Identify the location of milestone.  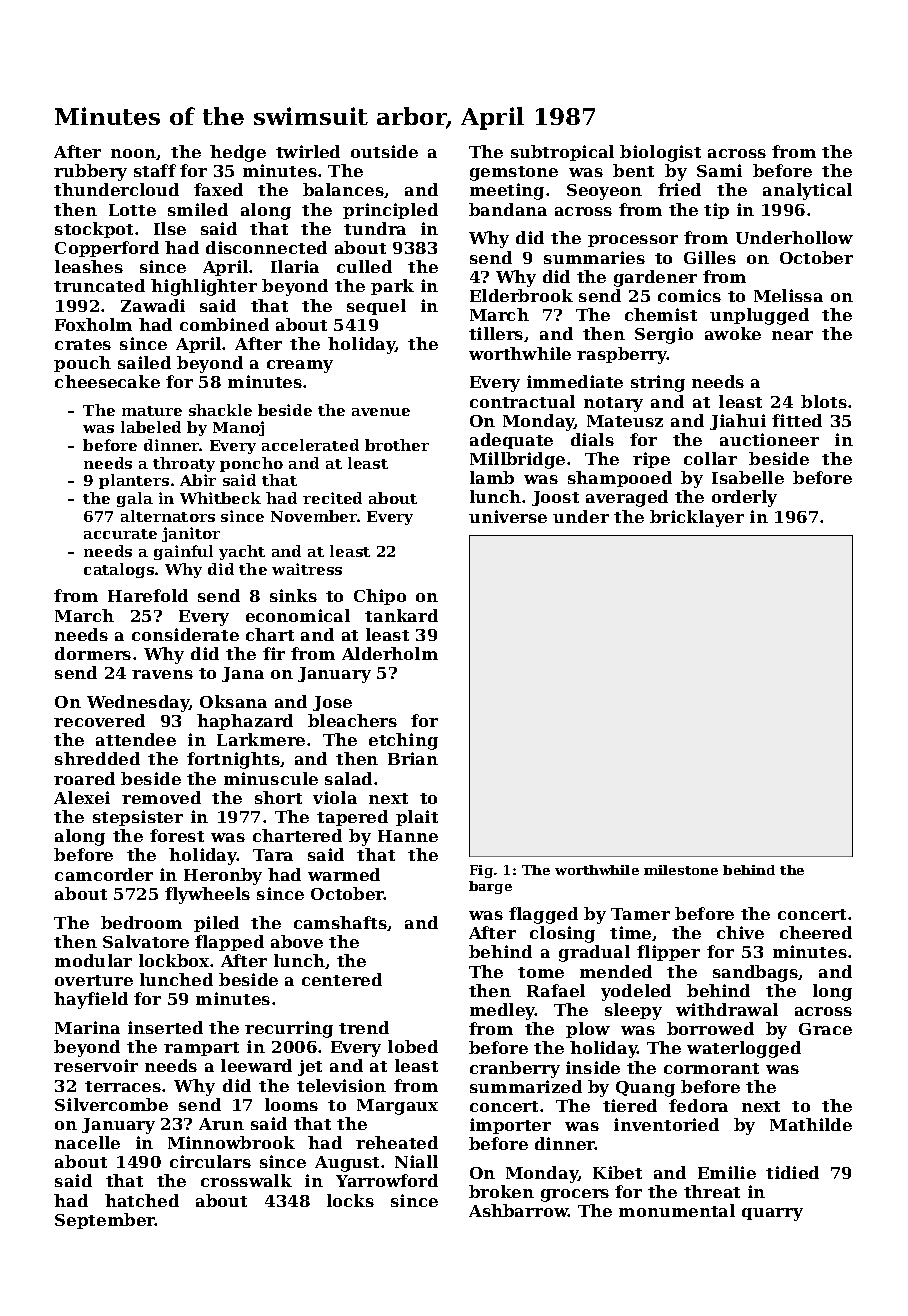
(681, 870).
